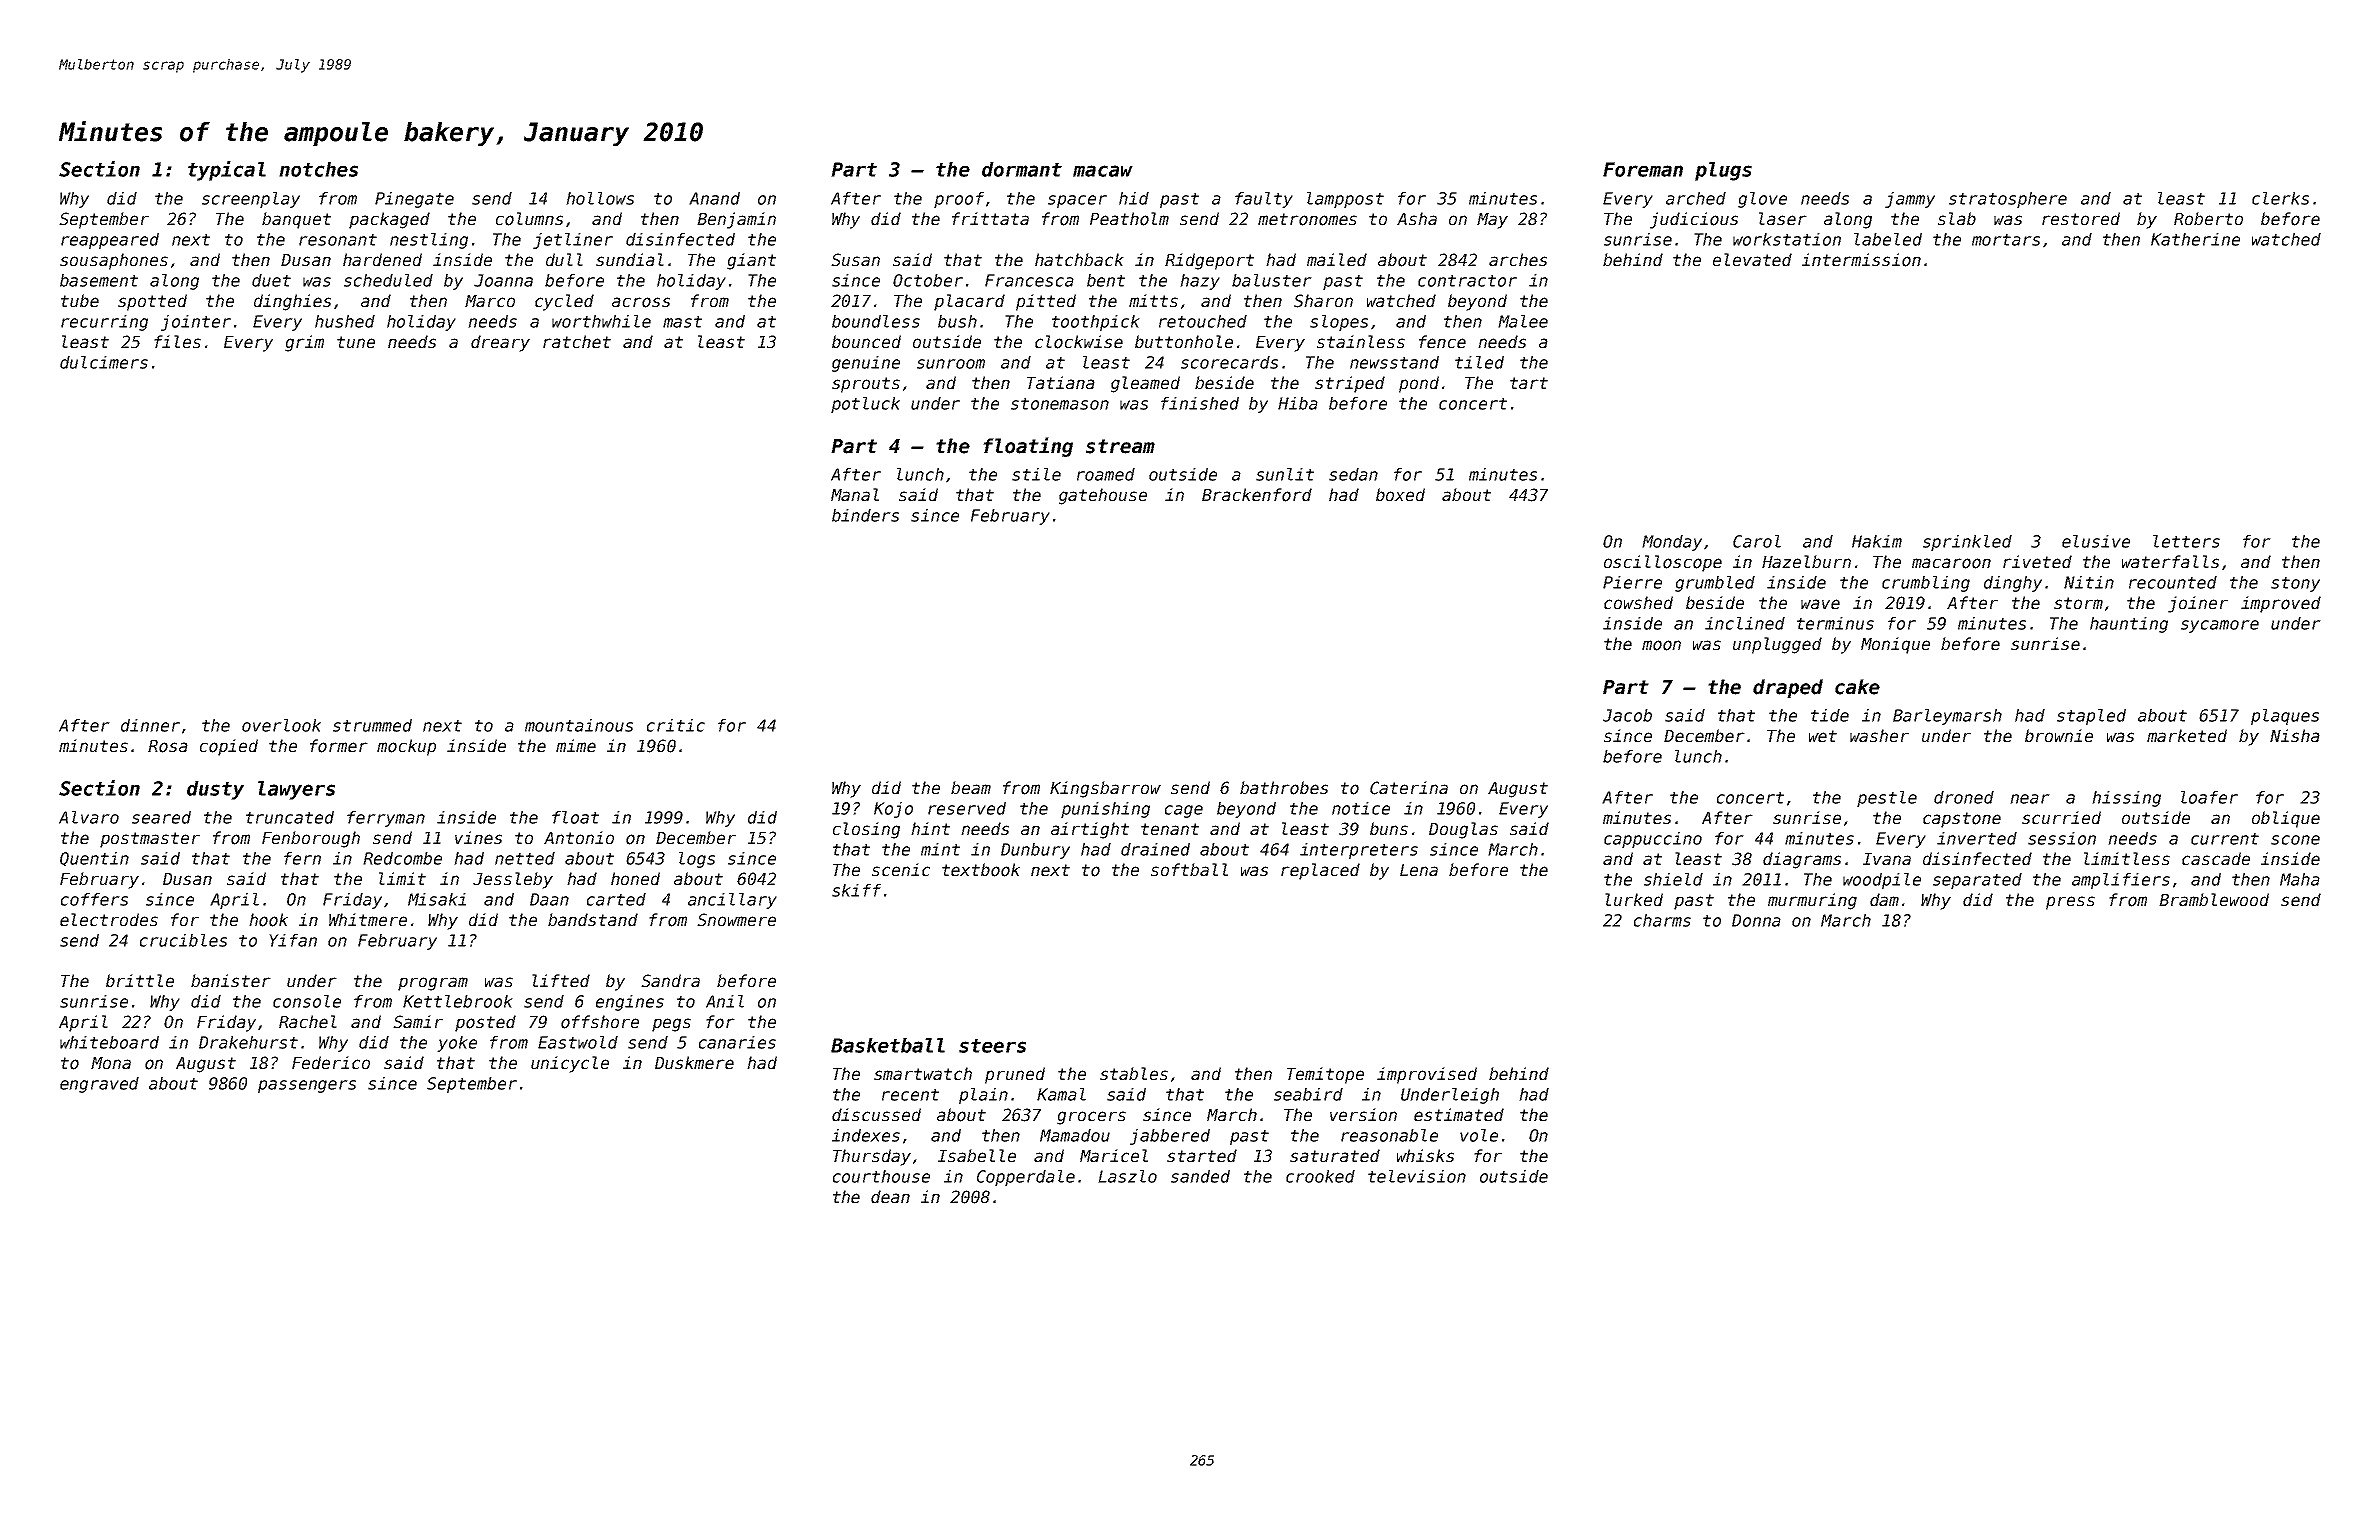  Describe the element at coordinates (1887, 799) in the screenshot. I see `pestle` at that location.
